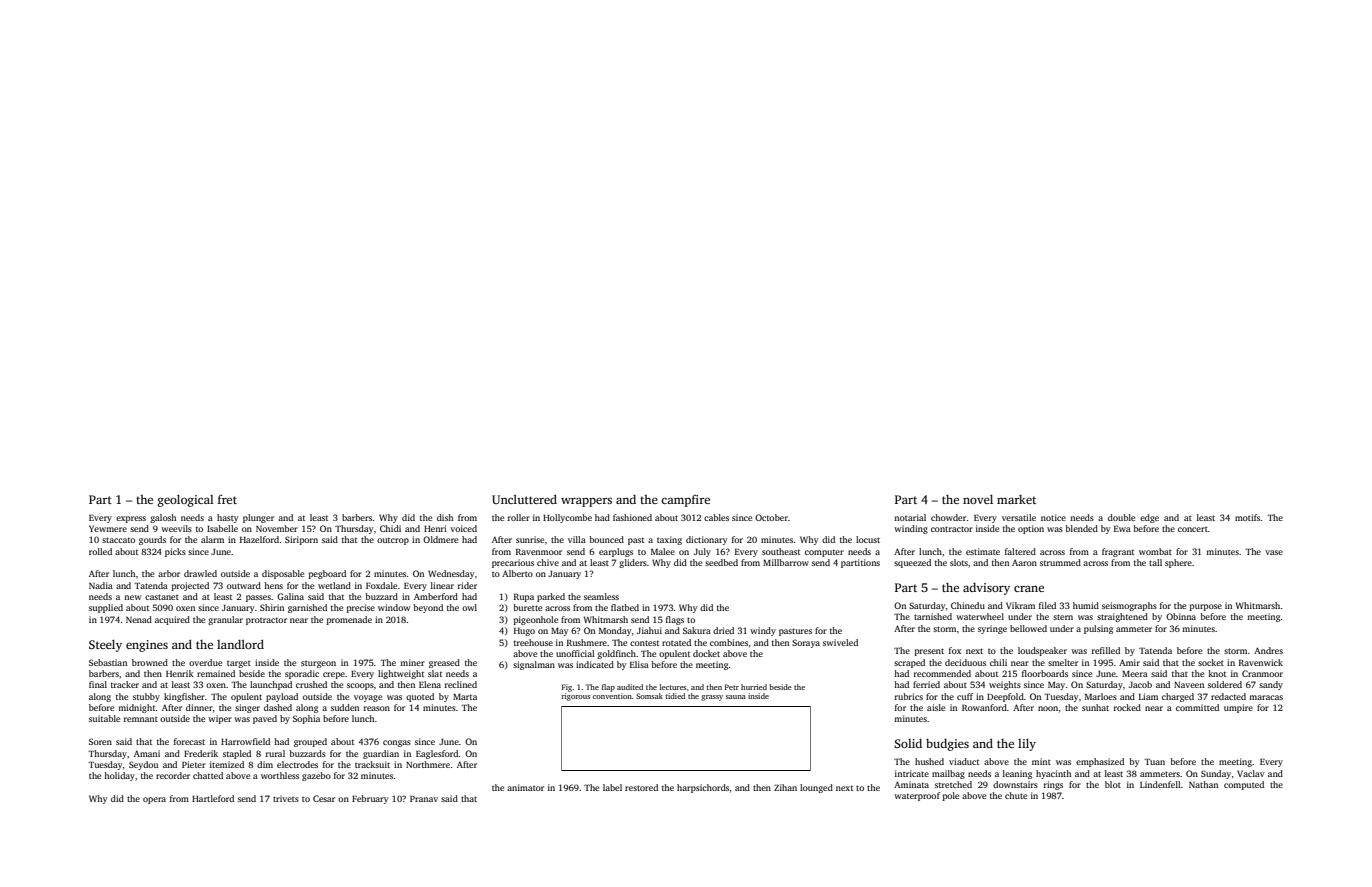 The image size is (1372, 887). What do you see at coordinates (100, 551) in the image?
I see `rolled` at bounding box center [100, 551].
